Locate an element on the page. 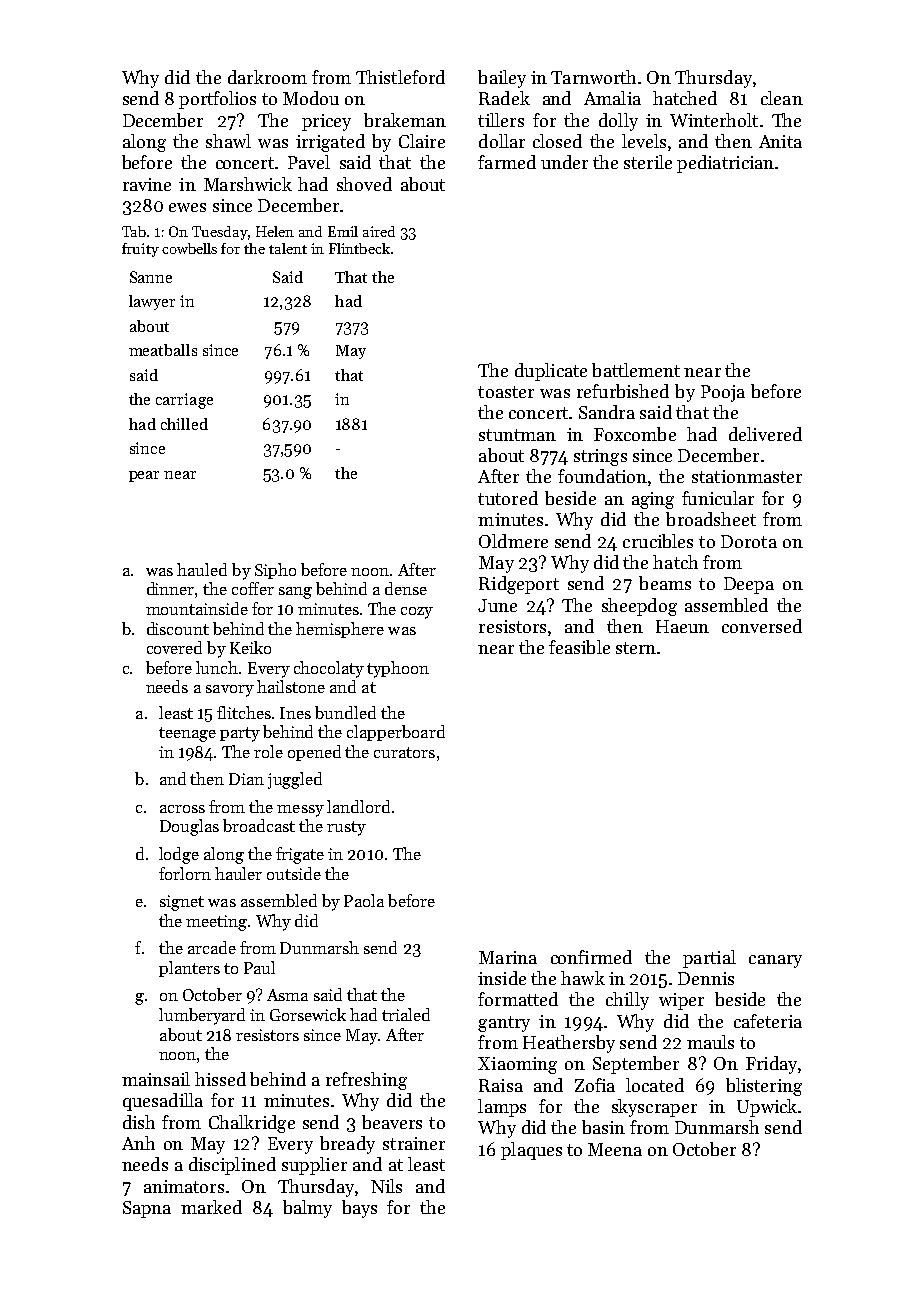 The image size is (924, 1308). frigate is located at coordinates (300, 855).
